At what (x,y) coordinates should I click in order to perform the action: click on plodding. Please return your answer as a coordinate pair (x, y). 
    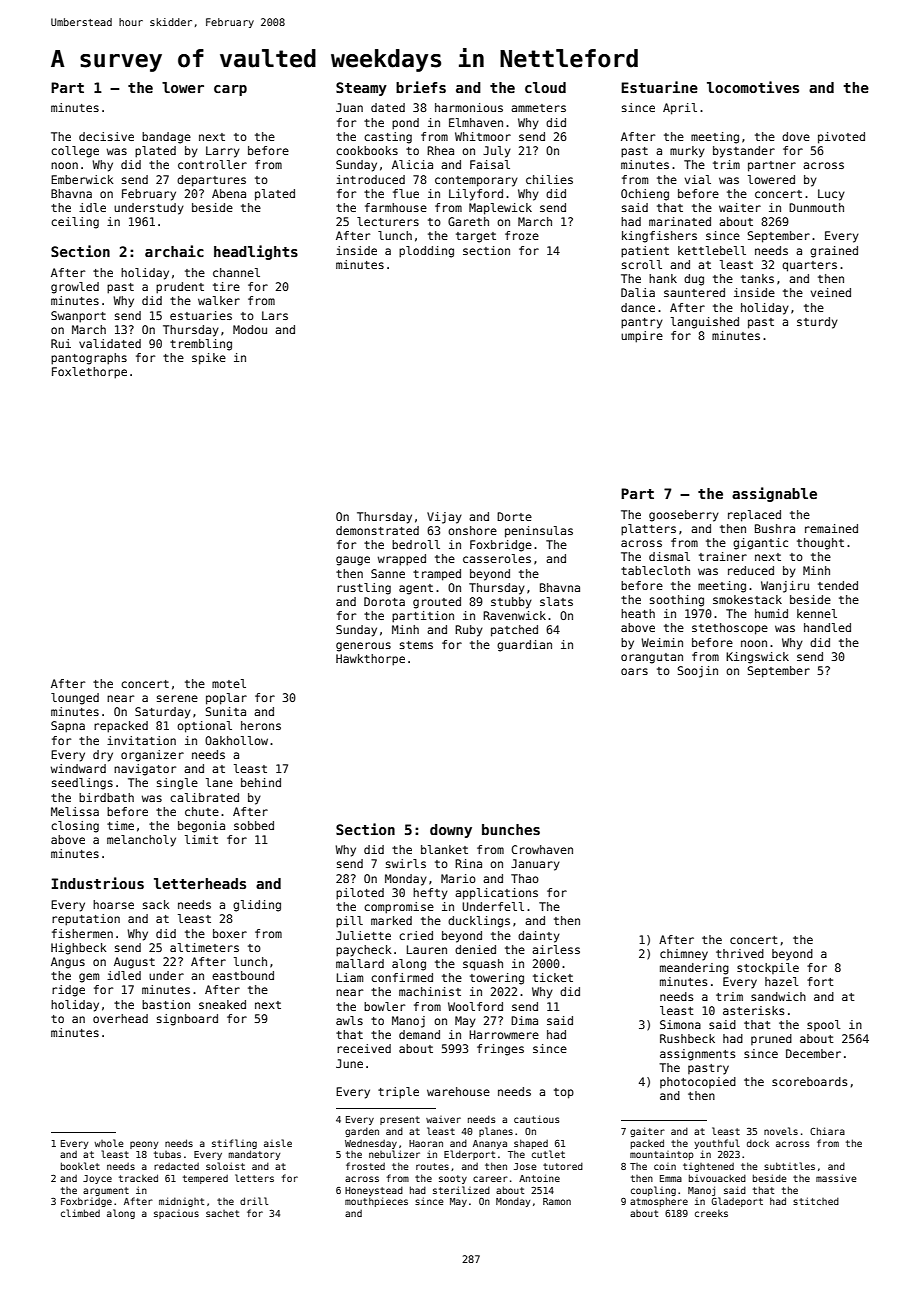
    Looking at the image, I should click on (426, 252).
